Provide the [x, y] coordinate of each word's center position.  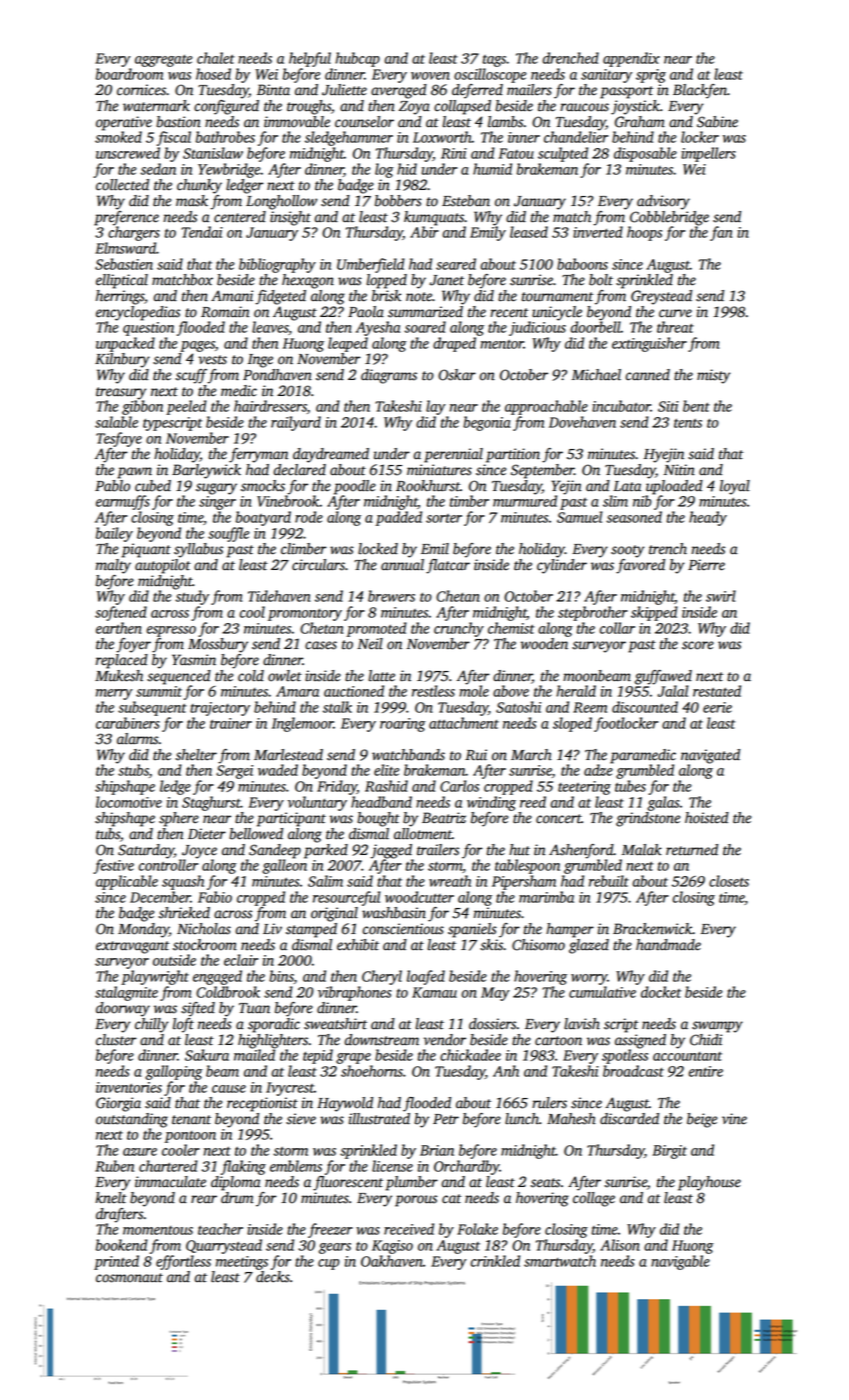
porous [416, 1201]
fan [721, 233]
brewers [391, 596]
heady [708, 518]
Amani [232, 296]
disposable [645, 154]
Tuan [254, 1008]
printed [116, 1262]
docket [661, 992]
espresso [171, 631]
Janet [447, 280]
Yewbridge [229, 170]
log [384, 170]
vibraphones [354, 993]
